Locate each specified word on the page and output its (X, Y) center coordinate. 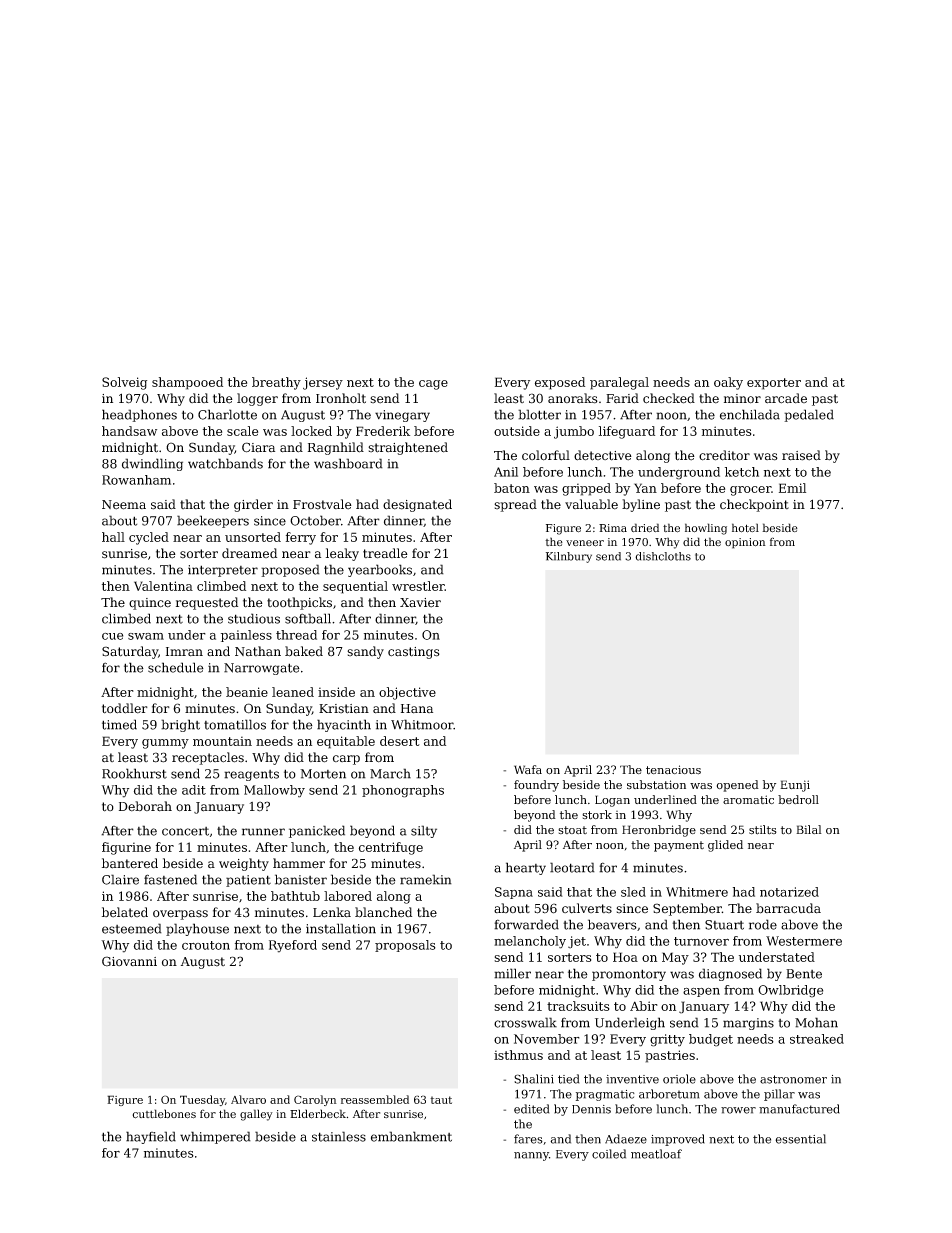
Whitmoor (422, 724)
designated (417, 505)
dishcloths (663, 556)
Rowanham (136, 480)
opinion (745, 543)
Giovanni (129, 961)
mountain (222, 741)
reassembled (375, 1099)
